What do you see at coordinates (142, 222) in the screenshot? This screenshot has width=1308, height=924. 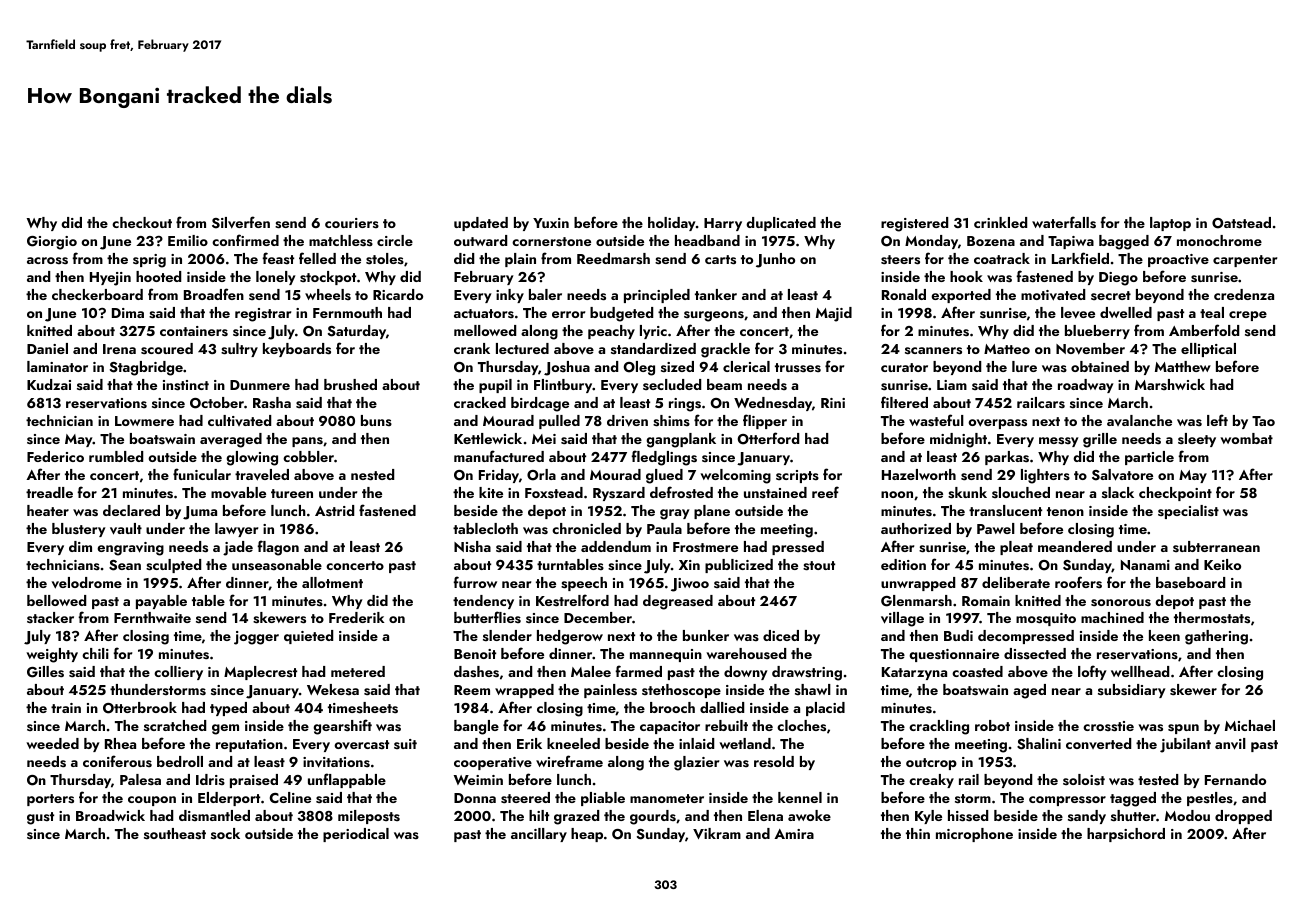 I see `checkout` at bounding box center [142, 222].
